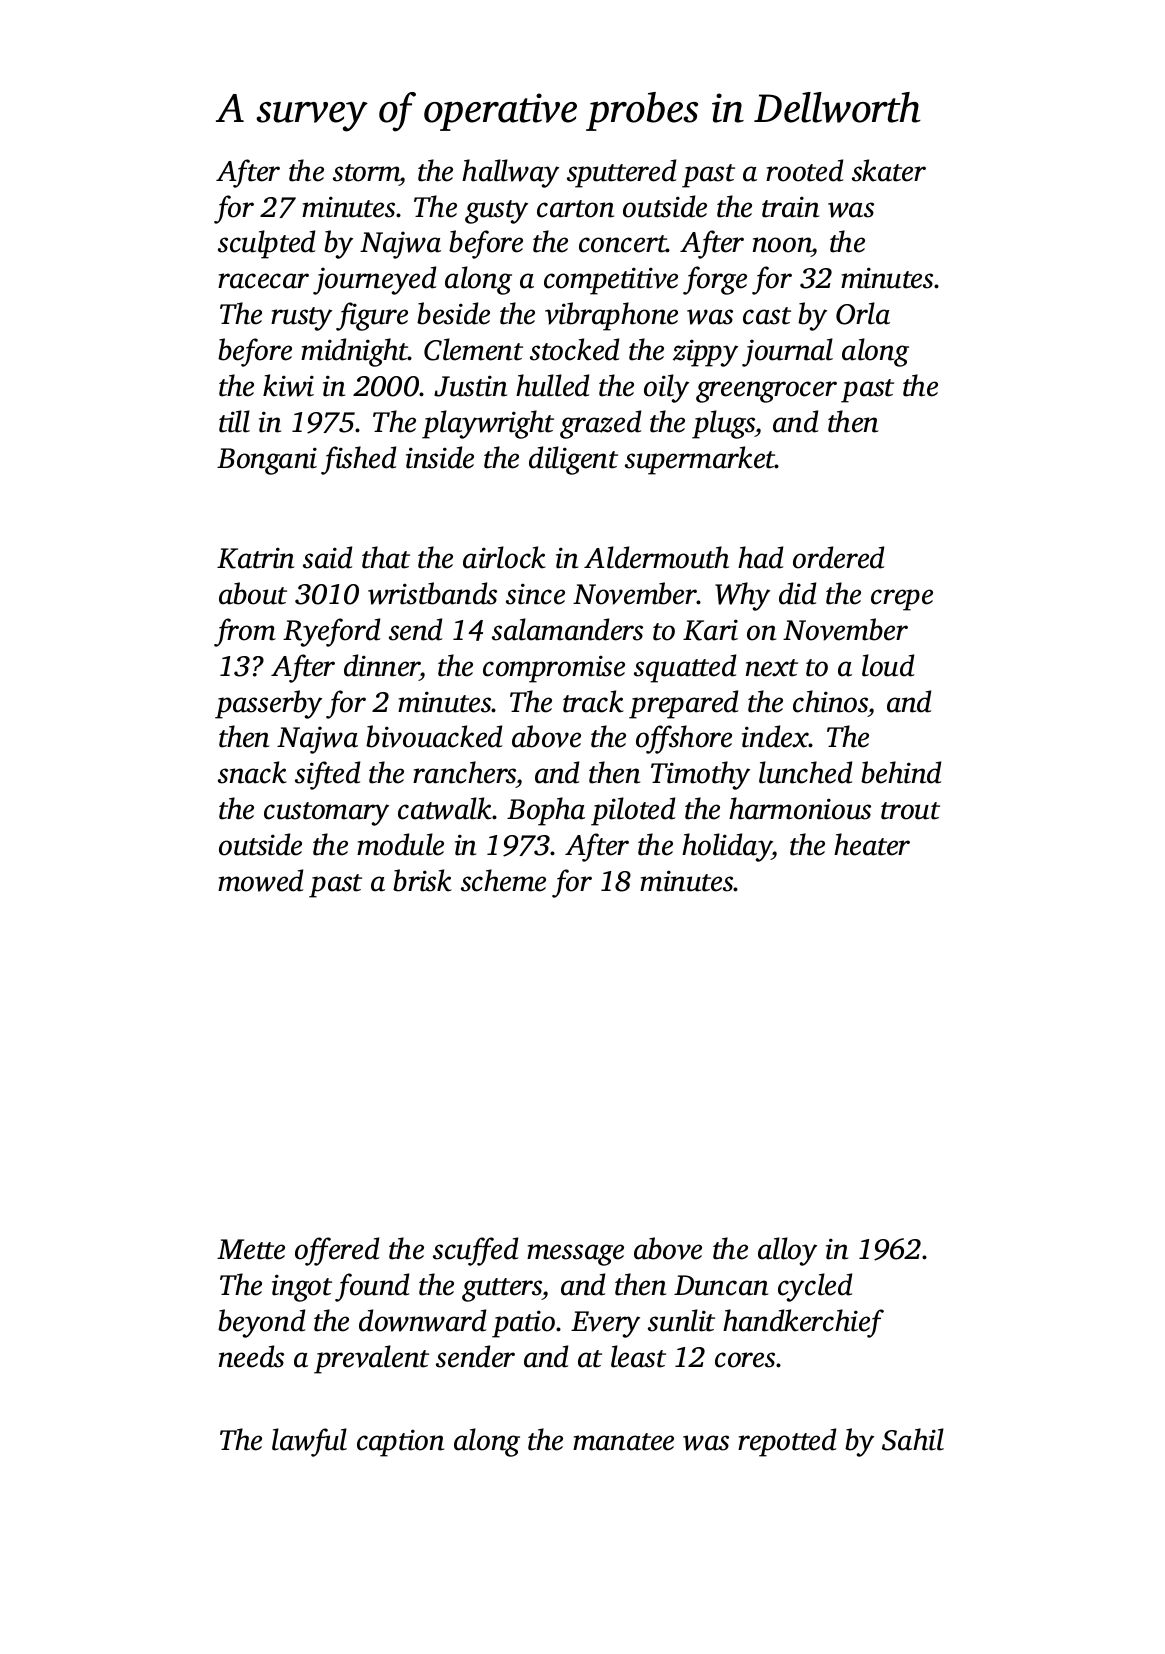 The height and width of the screenshot is (1654, 1165). Describe the element at coordinates (683, 704) in the screenshot. I see `prepared` at that location.
